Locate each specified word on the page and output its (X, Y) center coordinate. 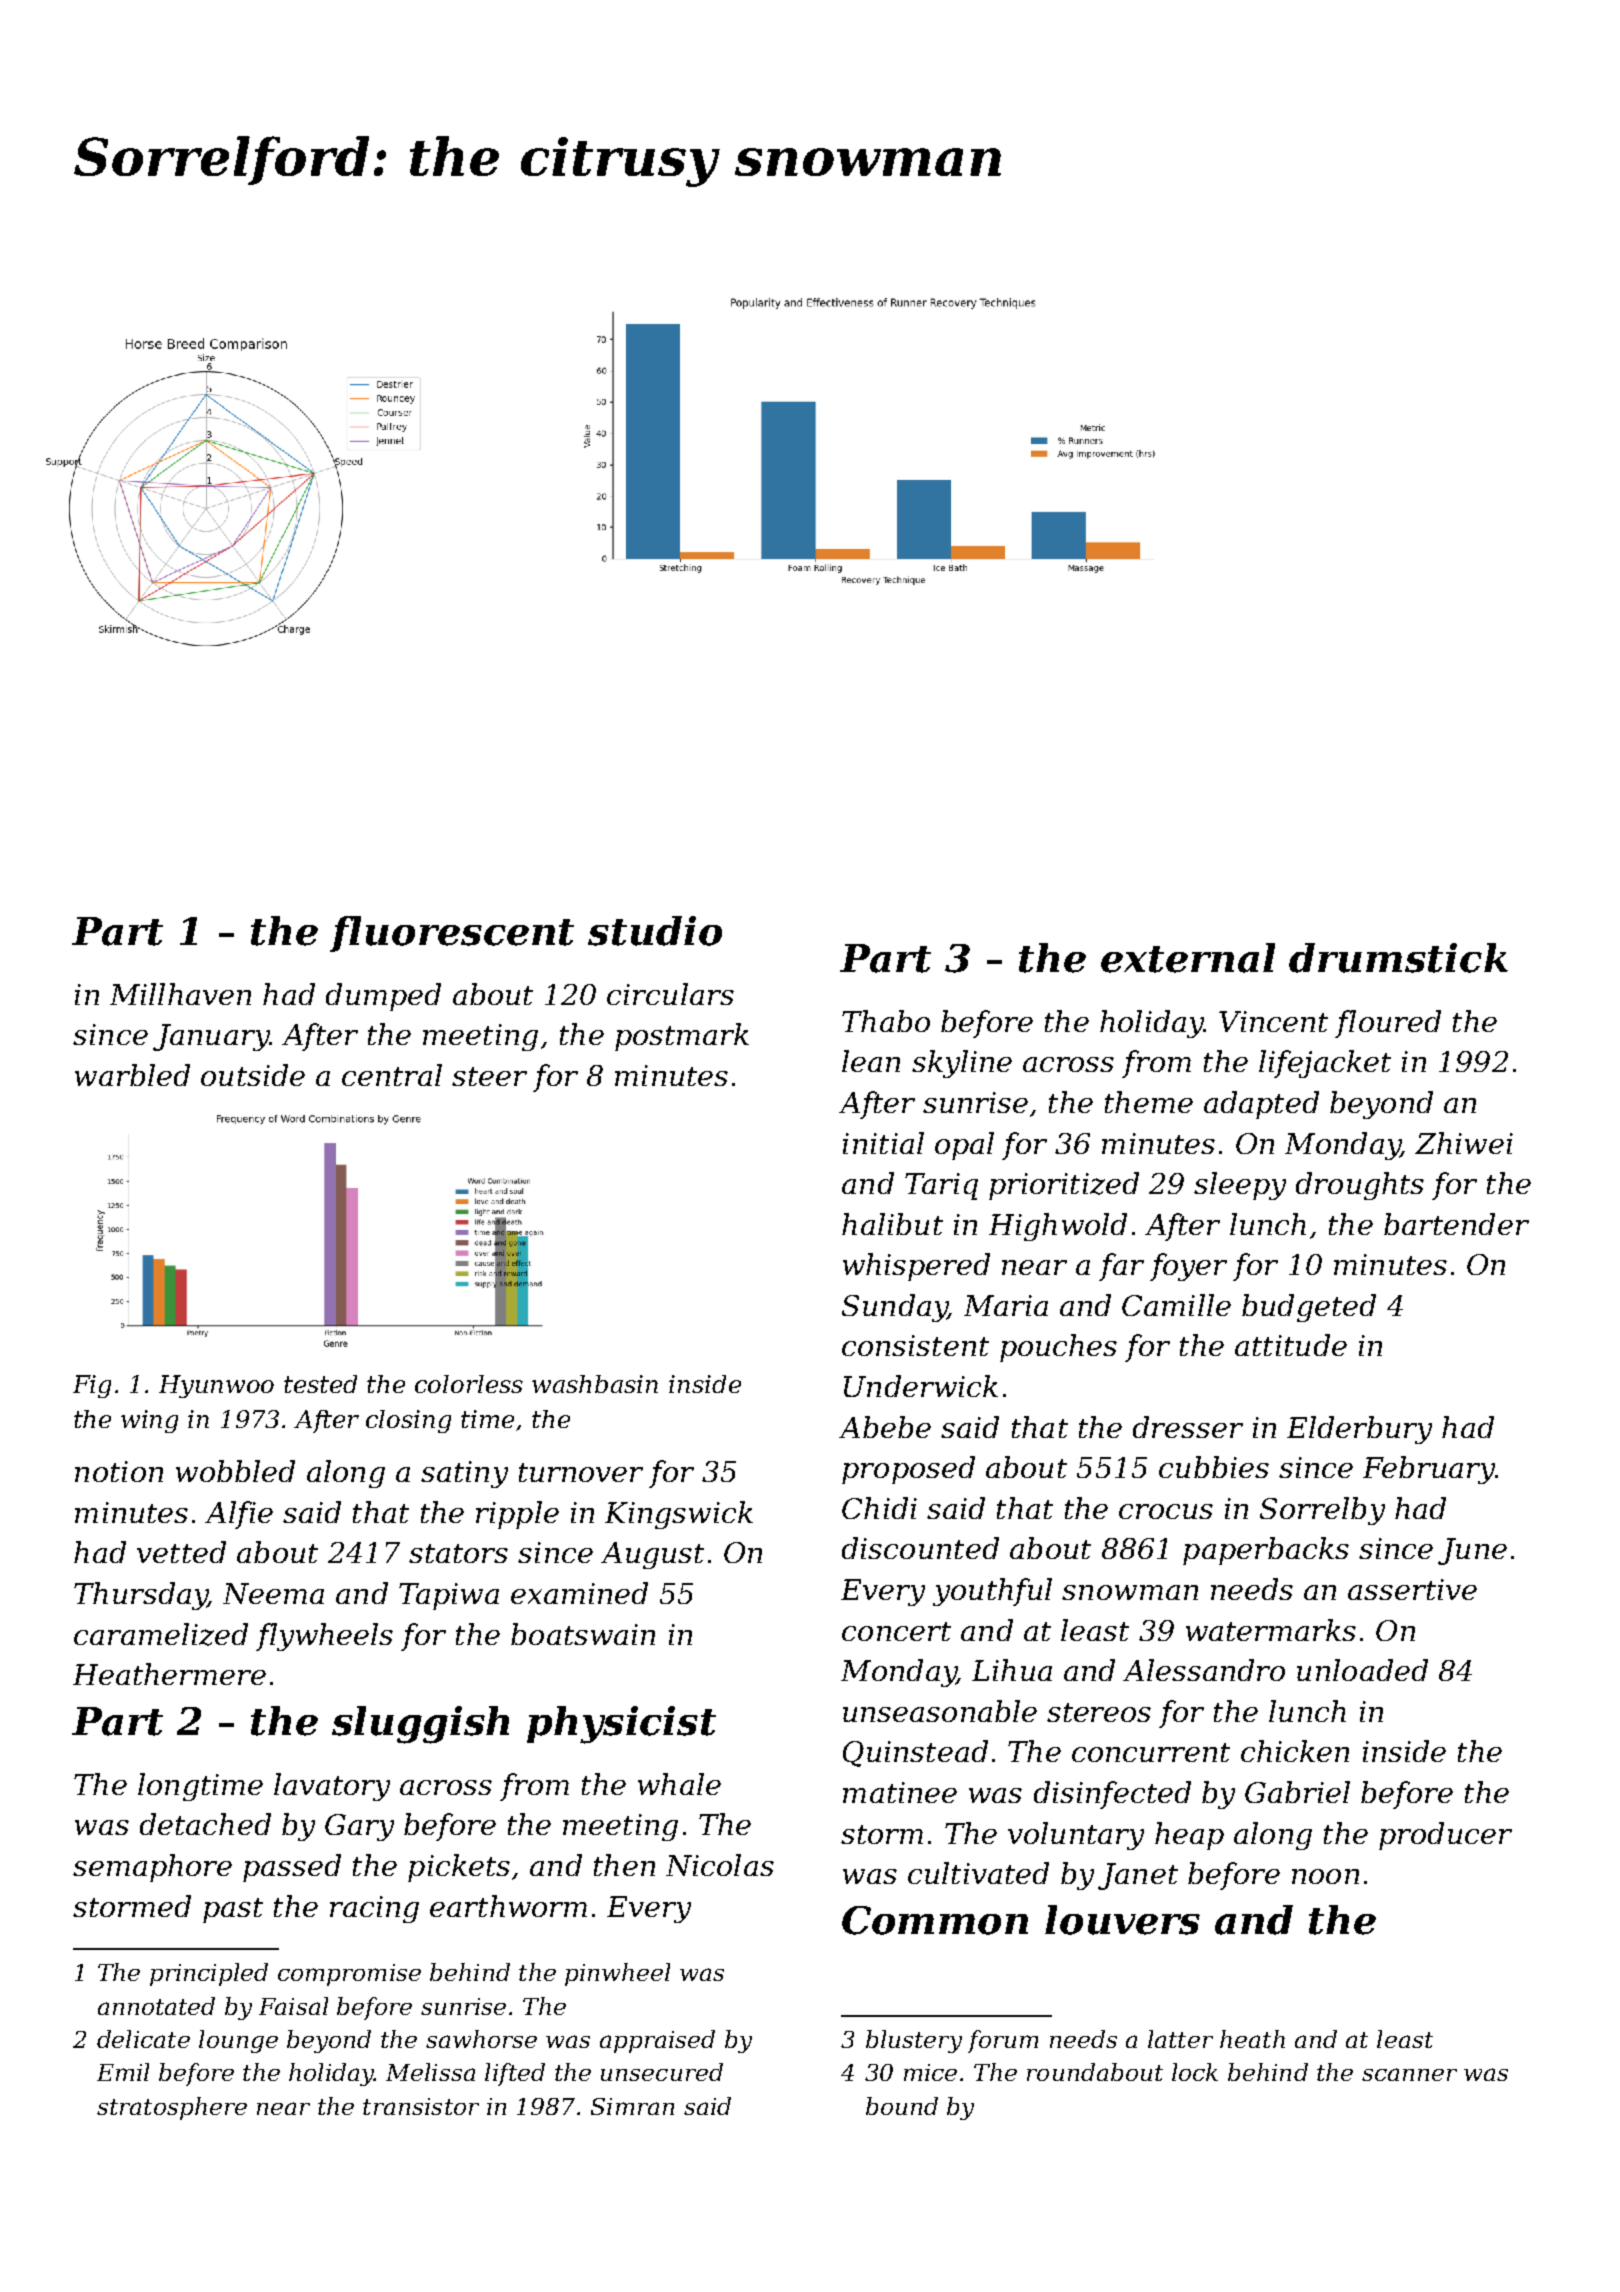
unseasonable (940, 1711)
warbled (132, 1075)
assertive (1412, 1589)
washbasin (595, 1384)
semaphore (152, 1868)
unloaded (1362, 1670)
